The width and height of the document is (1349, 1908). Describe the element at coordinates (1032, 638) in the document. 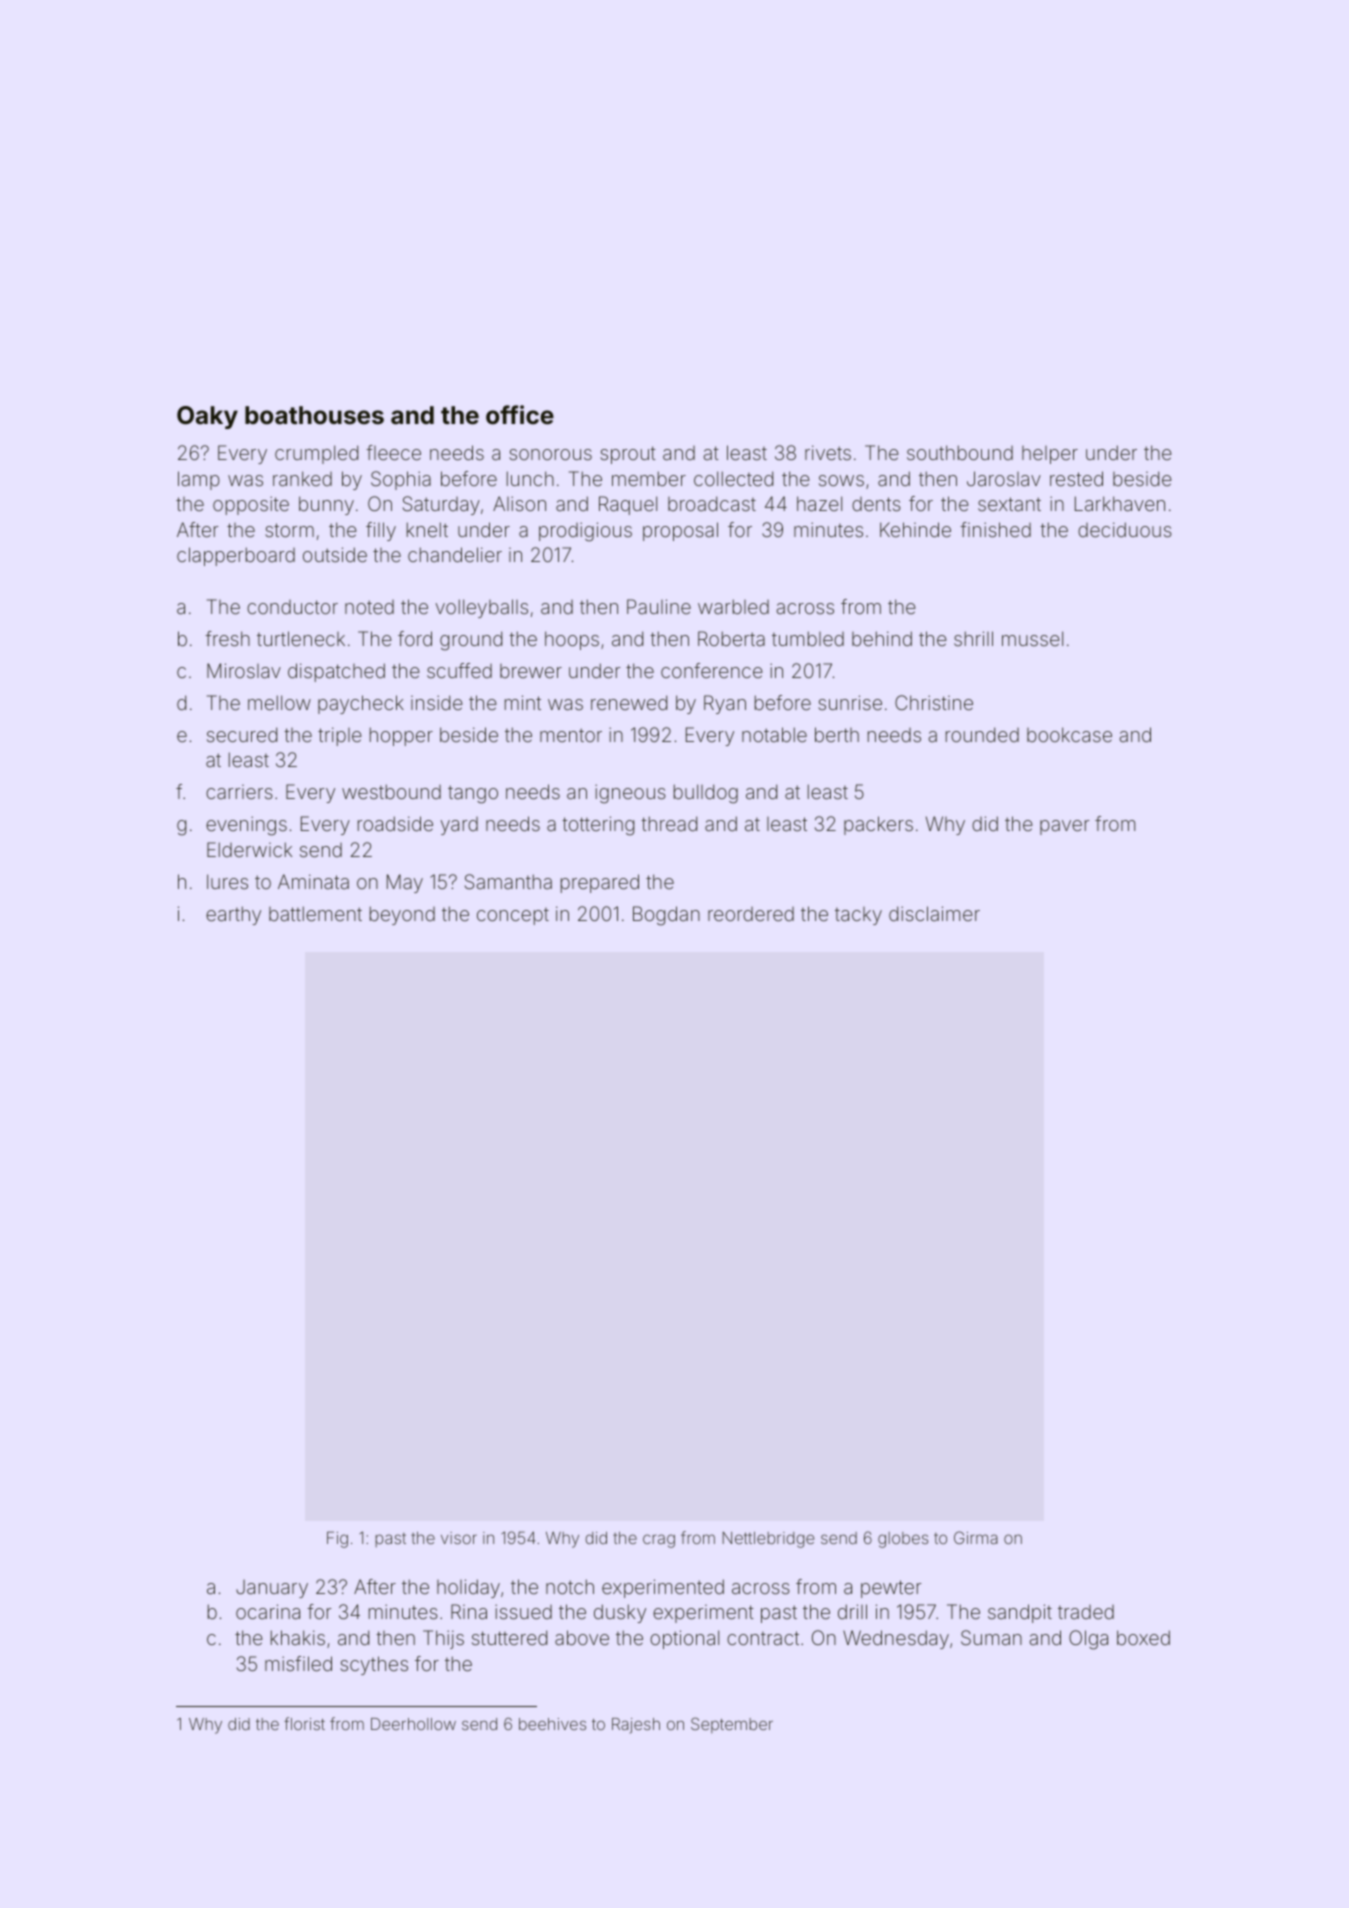

I see `mussel` at that location.
